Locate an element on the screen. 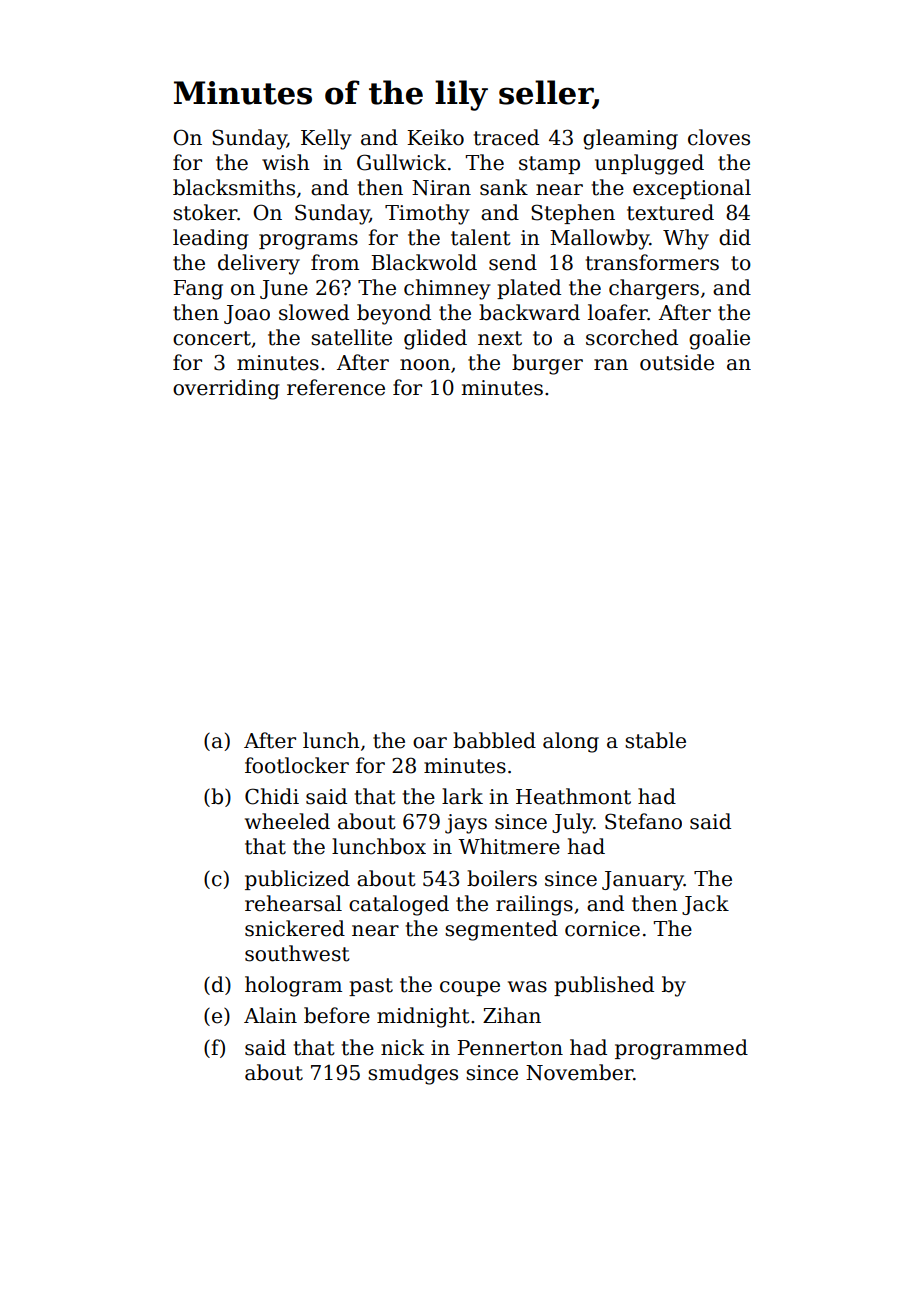 Image resolution: width=924 pixels, height=1311 pixels. Kelly is located at coordinates (326, 139).
